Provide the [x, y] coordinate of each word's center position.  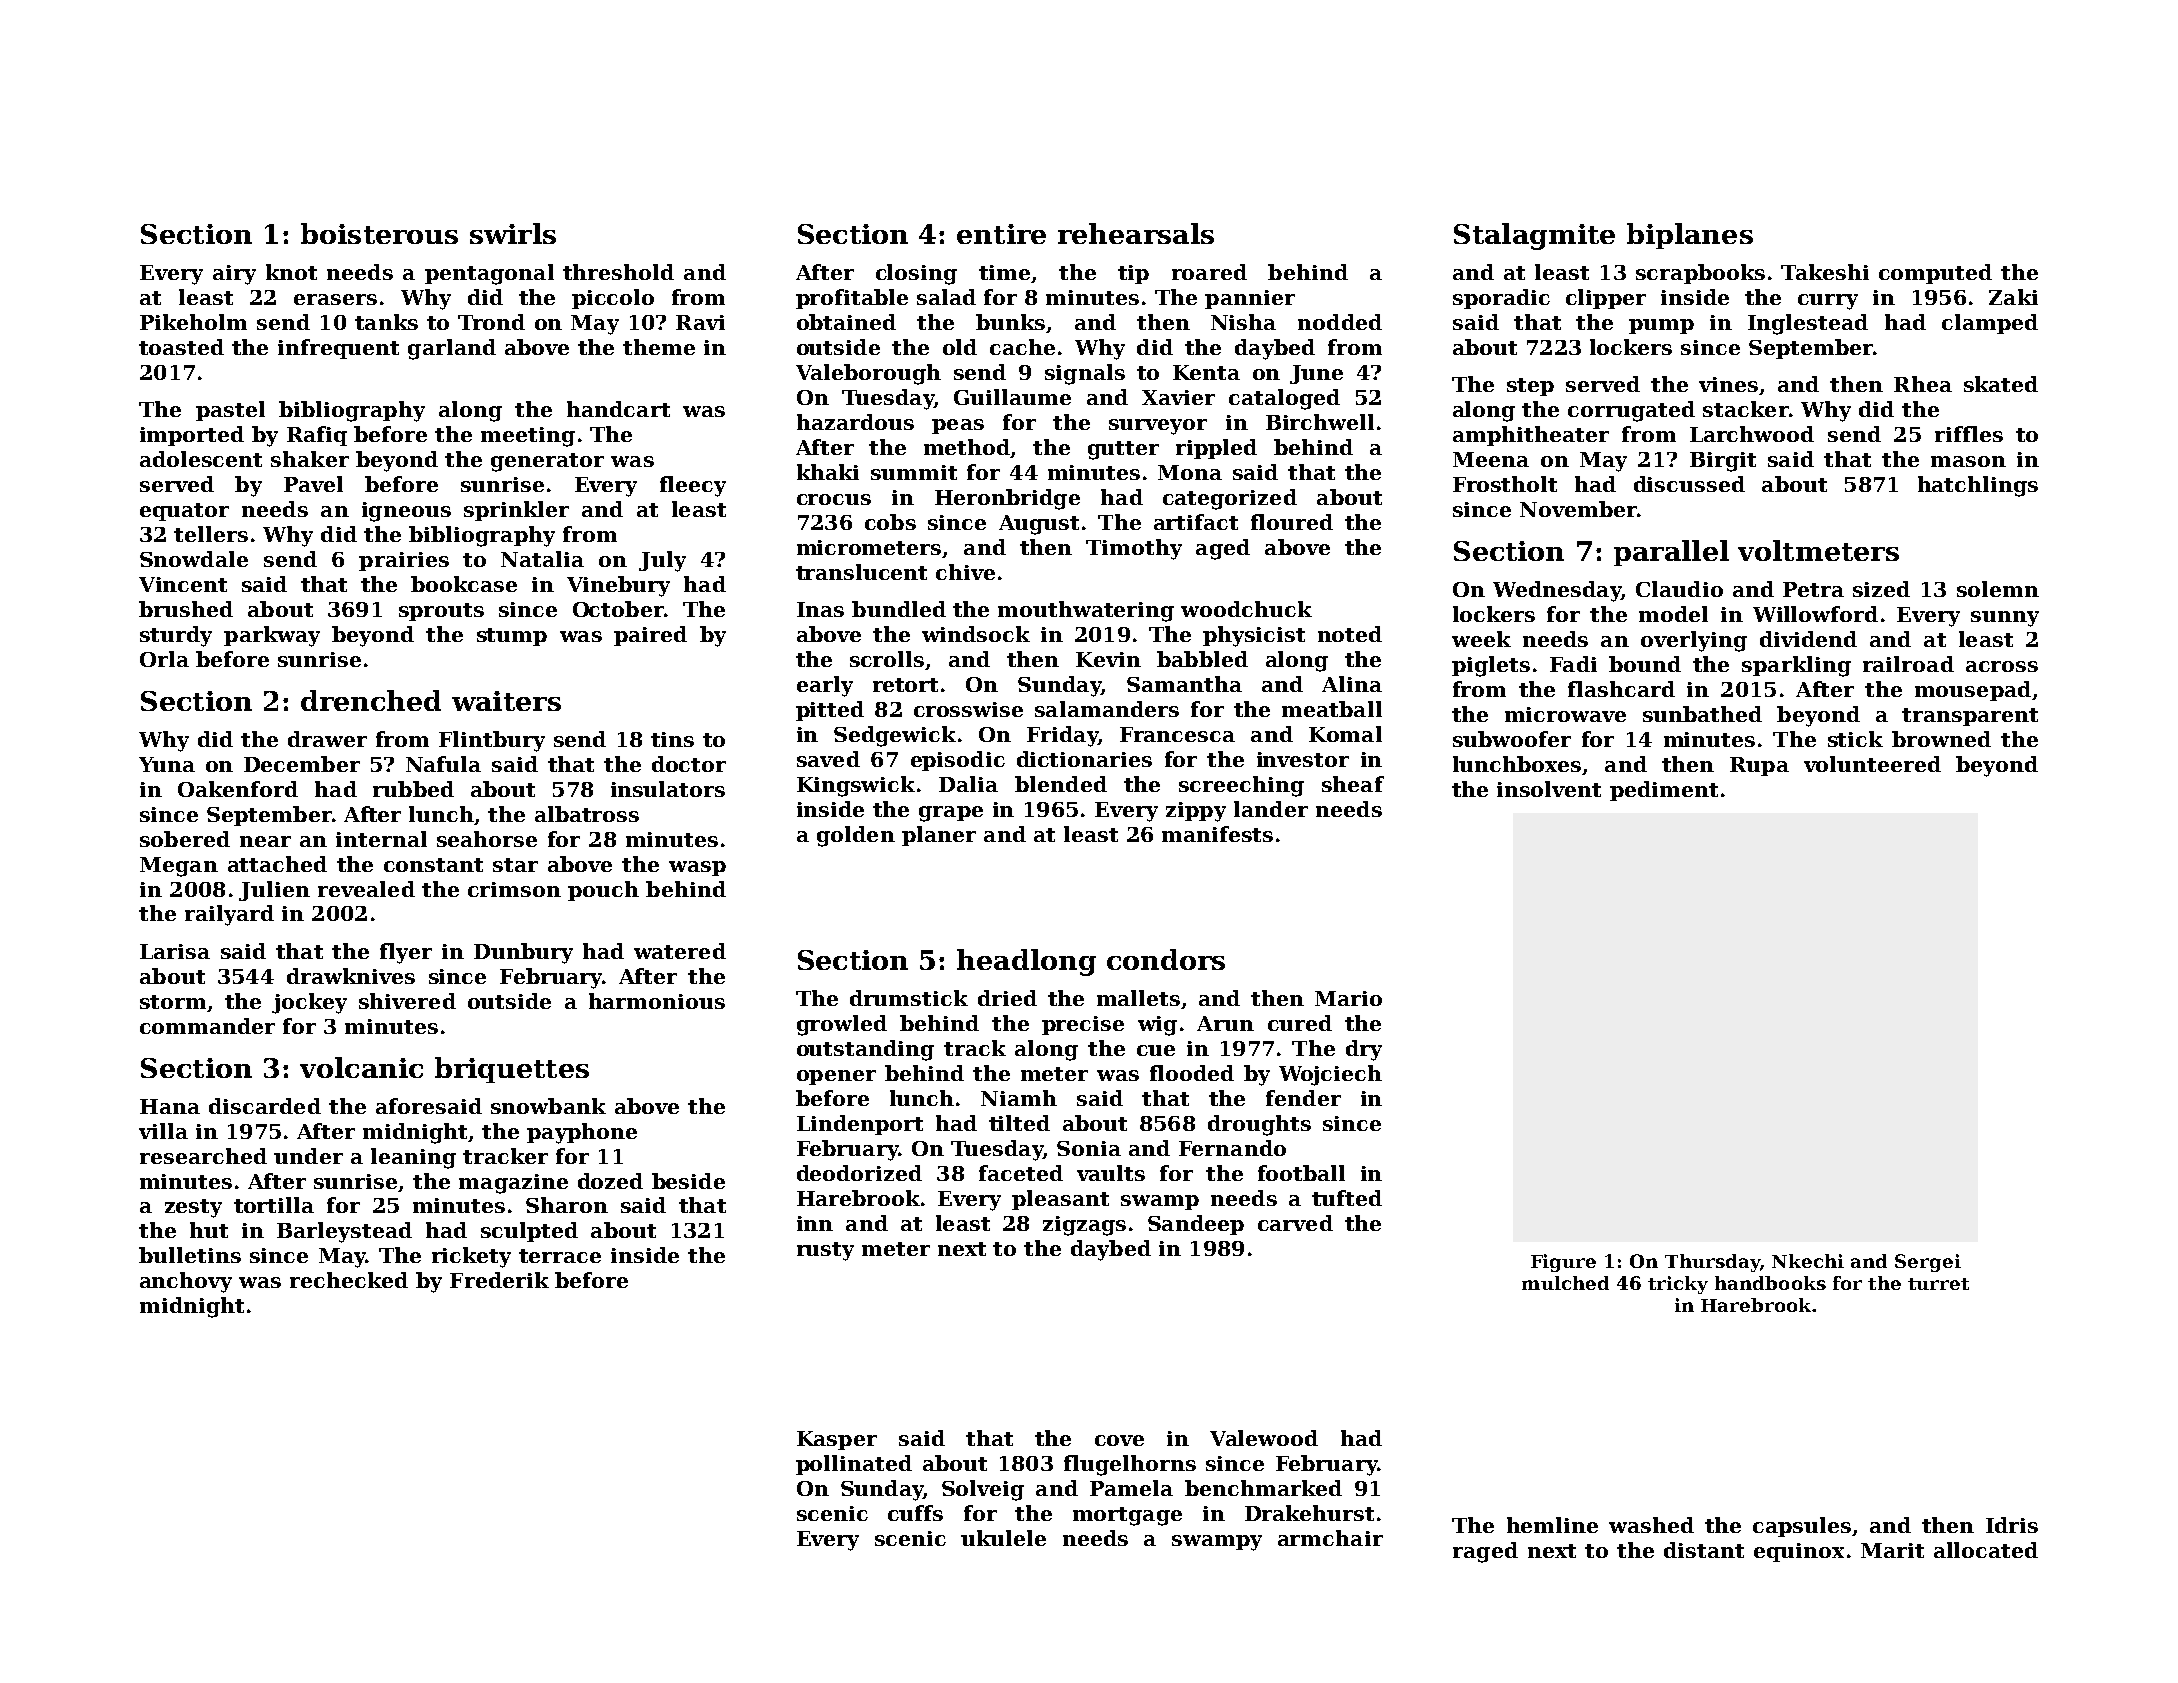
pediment [1664, 791]
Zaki [2013, 297]
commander [207, 1026]
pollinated [854, 1465]
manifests [1217, 834]
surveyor [1158, 427]
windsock [976, 634]
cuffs [915, 1513]
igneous [406, 512]
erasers [335, 299]
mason [1968, 461]
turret [1938, 1284]
